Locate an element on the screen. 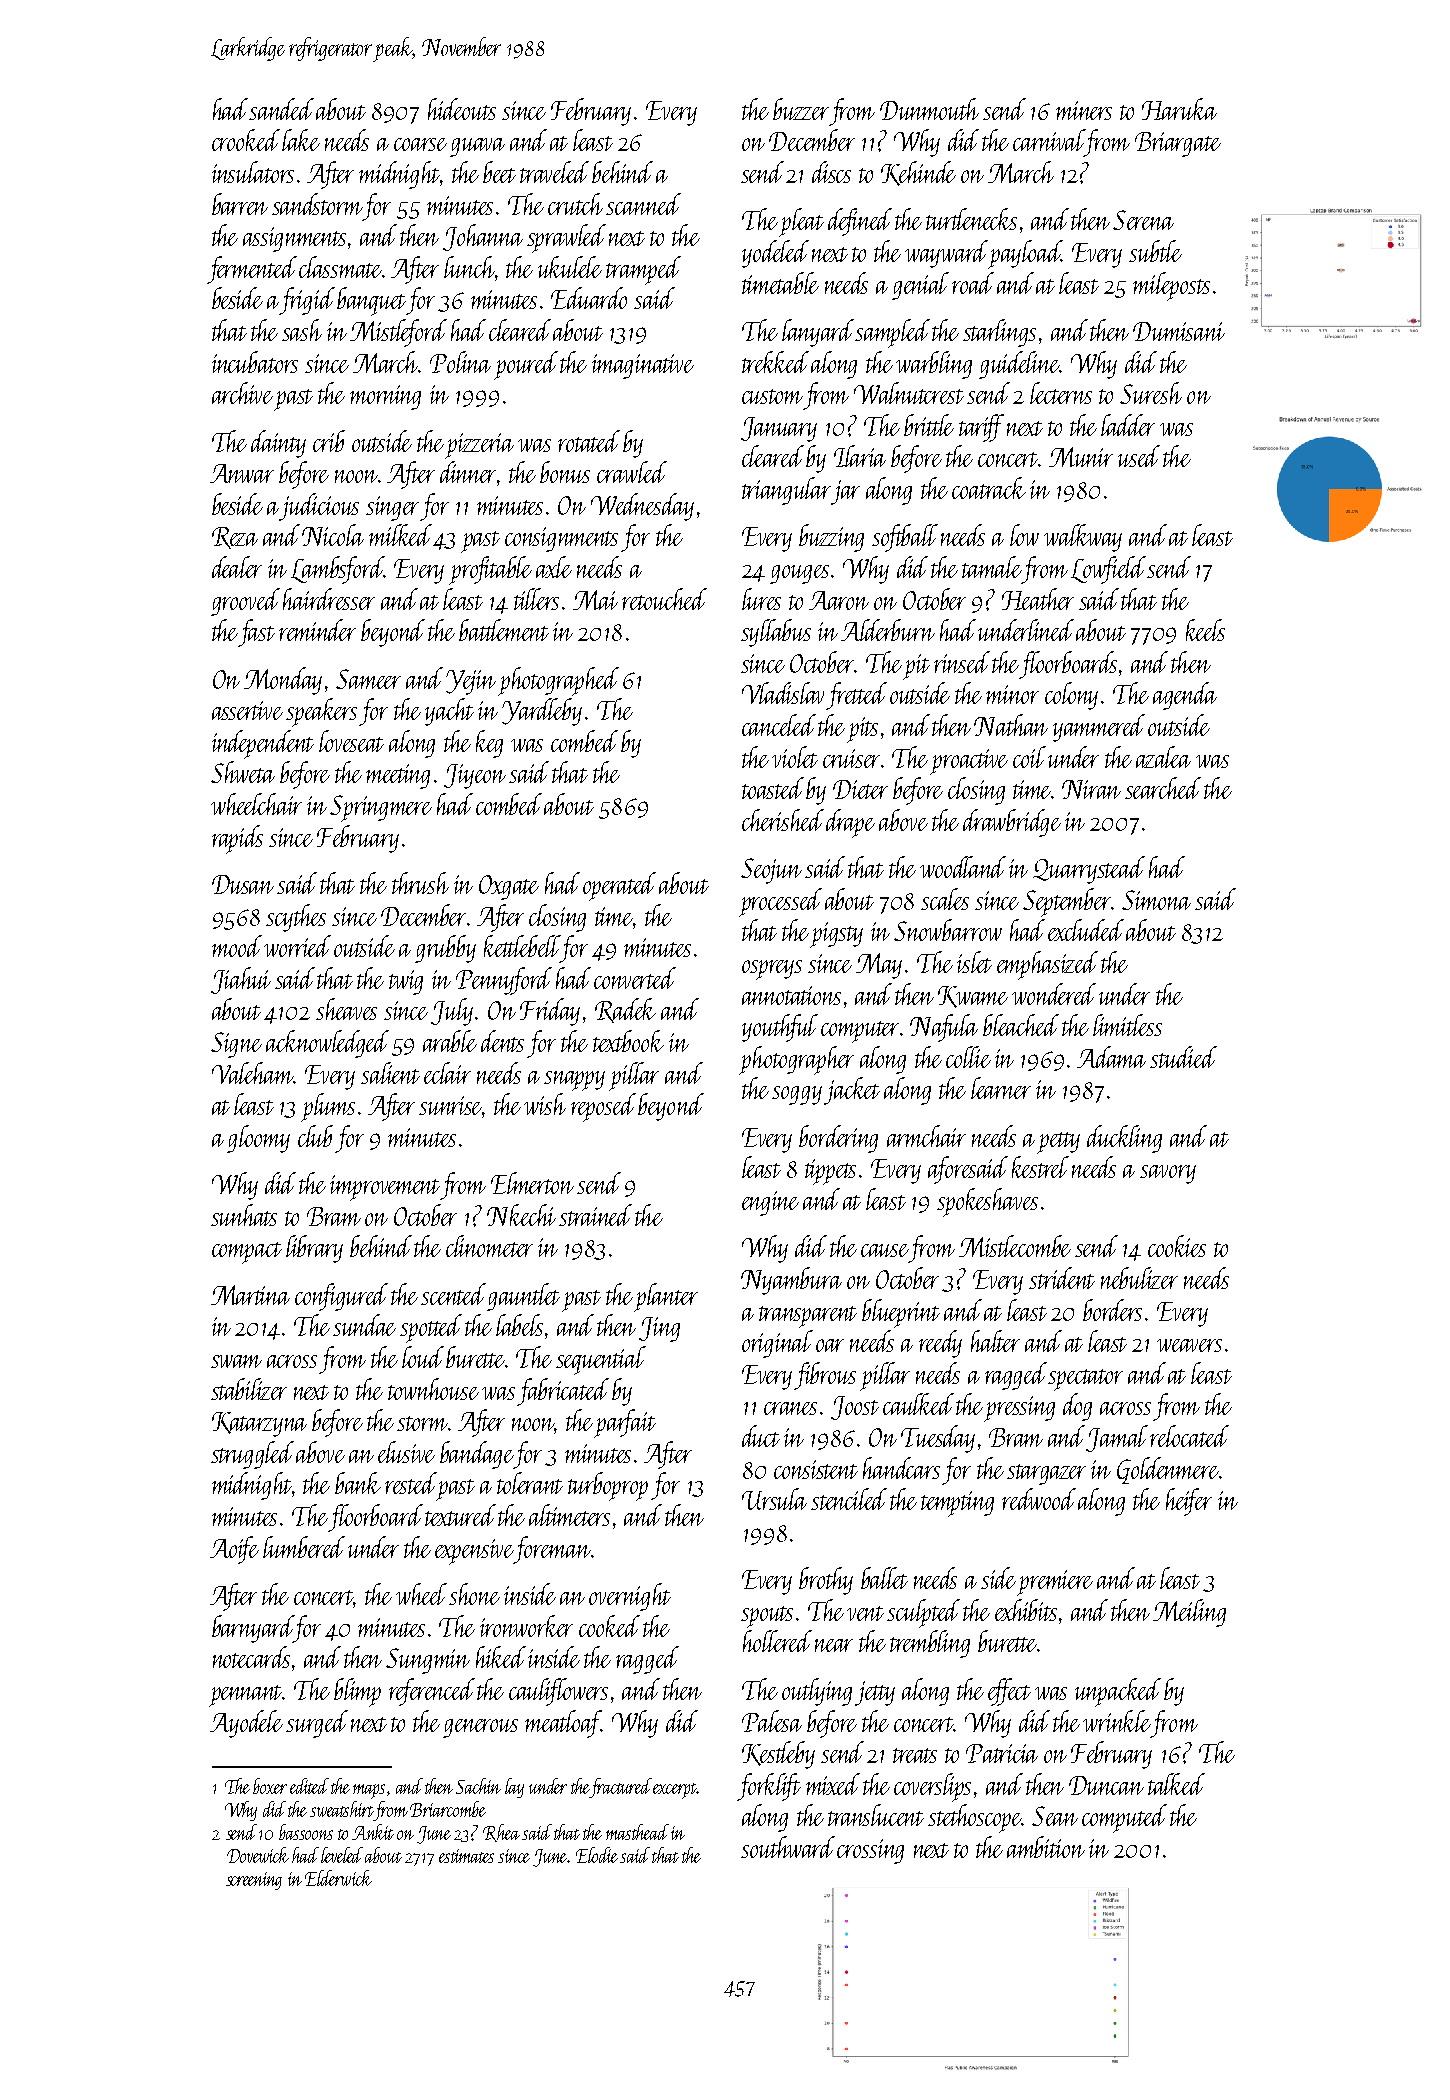 The height and width of the screenshot is (2100, 1450). Elodie is located at coordinates (597, 1855).
